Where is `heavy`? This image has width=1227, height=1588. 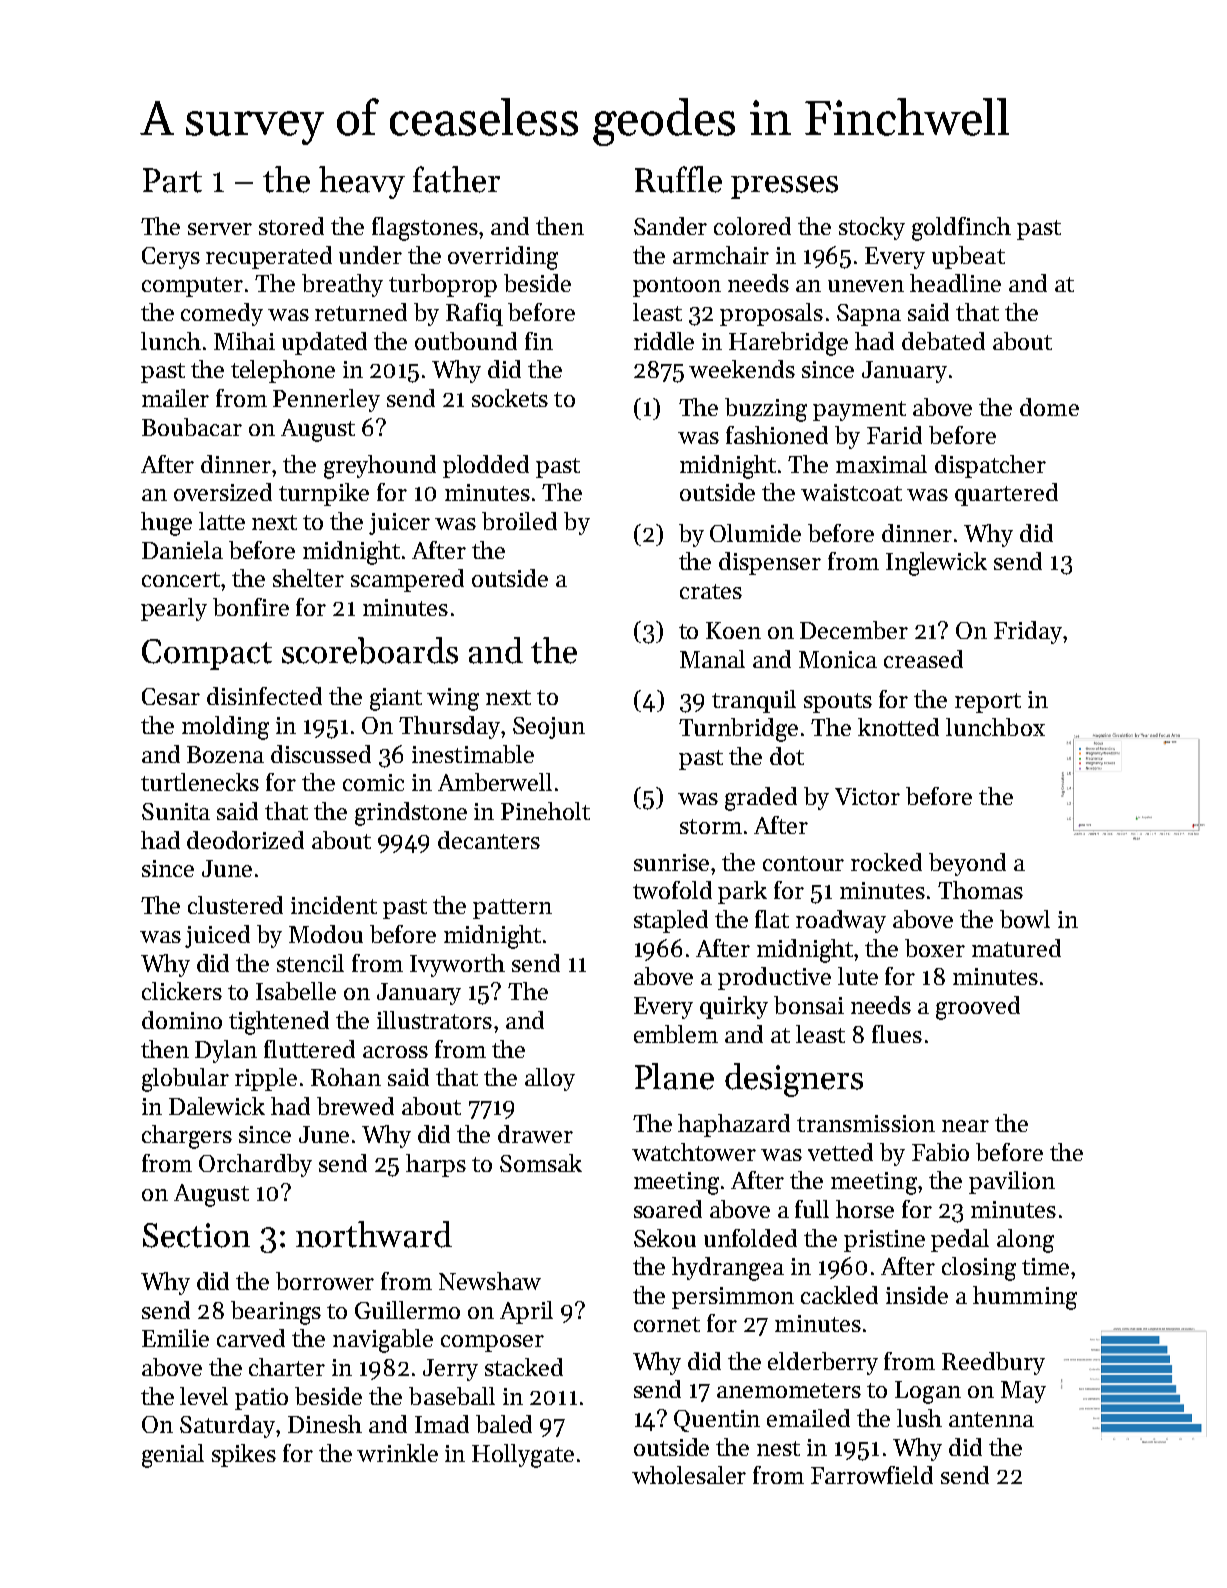
heavy is located at coordinates (362, 182).
